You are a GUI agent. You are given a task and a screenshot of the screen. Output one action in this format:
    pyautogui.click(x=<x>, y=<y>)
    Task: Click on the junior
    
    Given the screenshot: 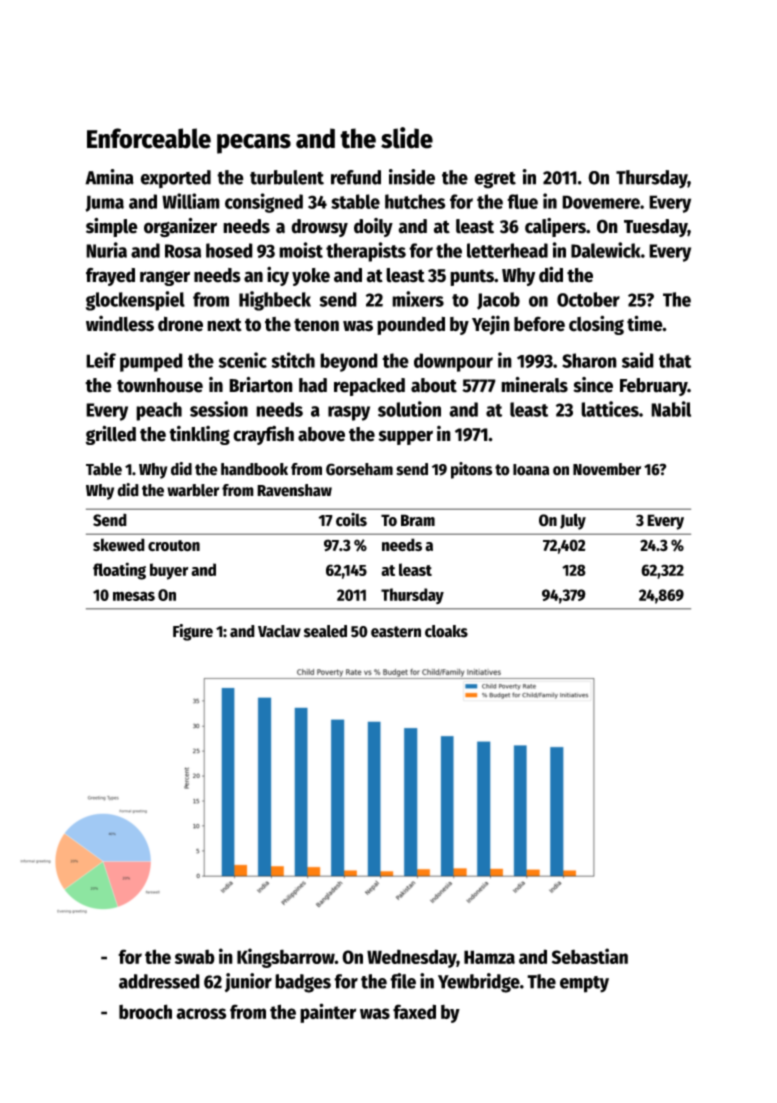 What is the action you would take?
    pyautogui.click(x=248, y=982)
